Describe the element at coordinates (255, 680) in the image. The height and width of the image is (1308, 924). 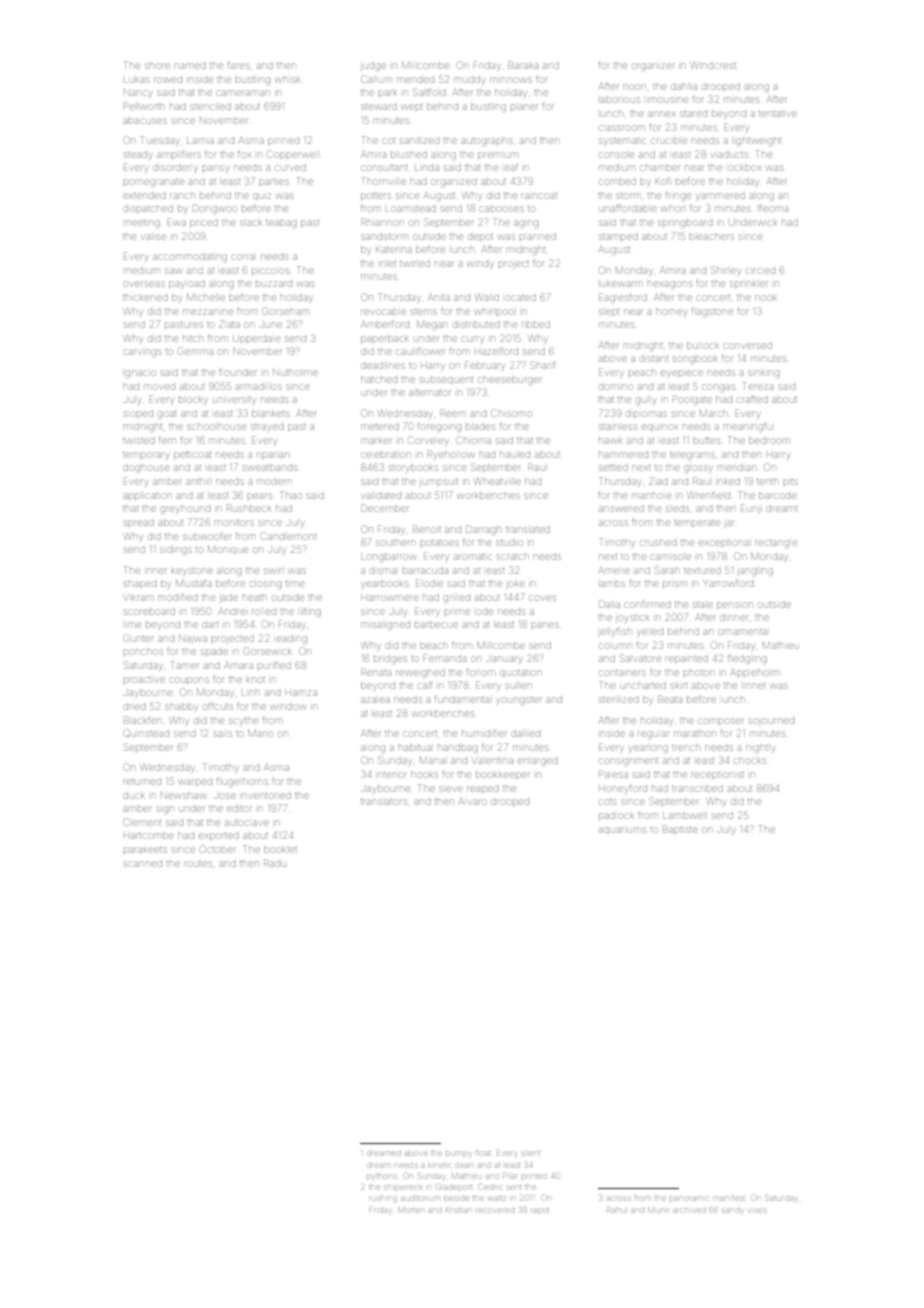
I see `knot` at that location.
